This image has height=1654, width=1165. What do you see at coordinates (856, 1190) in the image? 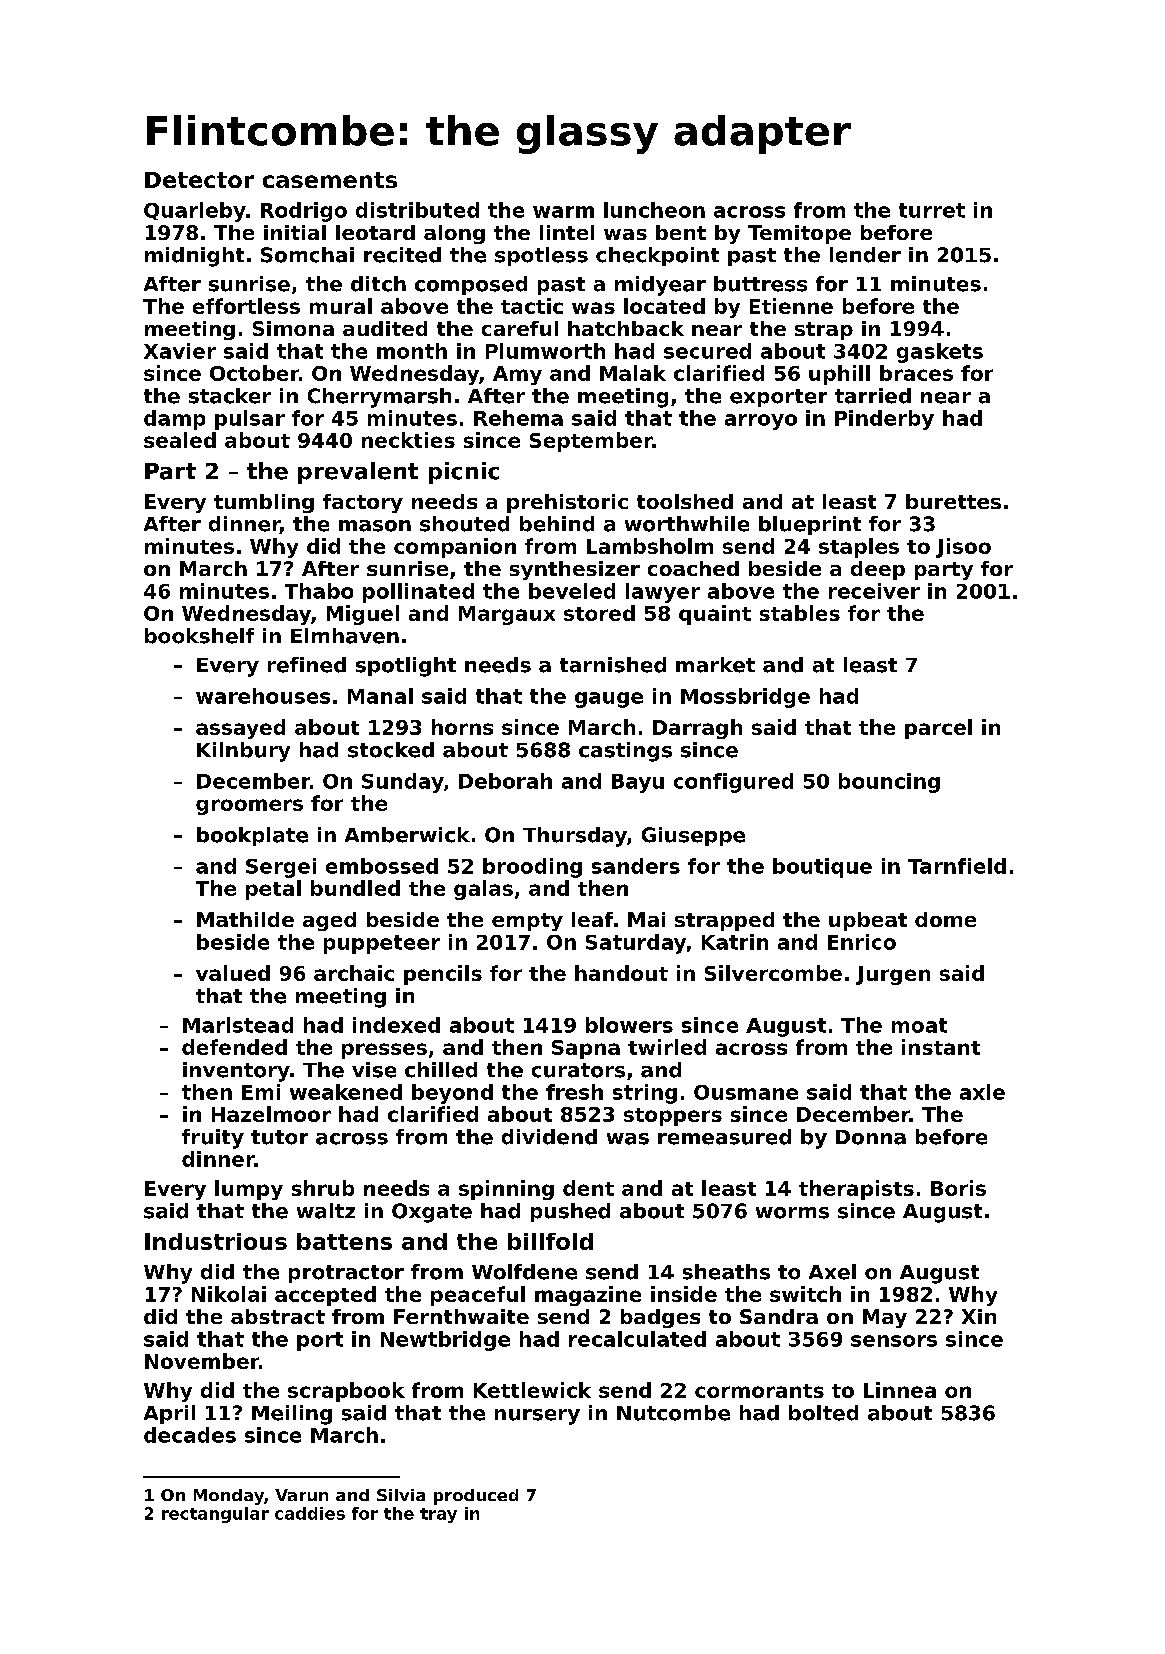
I see `therapists` at bounding box center [856, 1190].
